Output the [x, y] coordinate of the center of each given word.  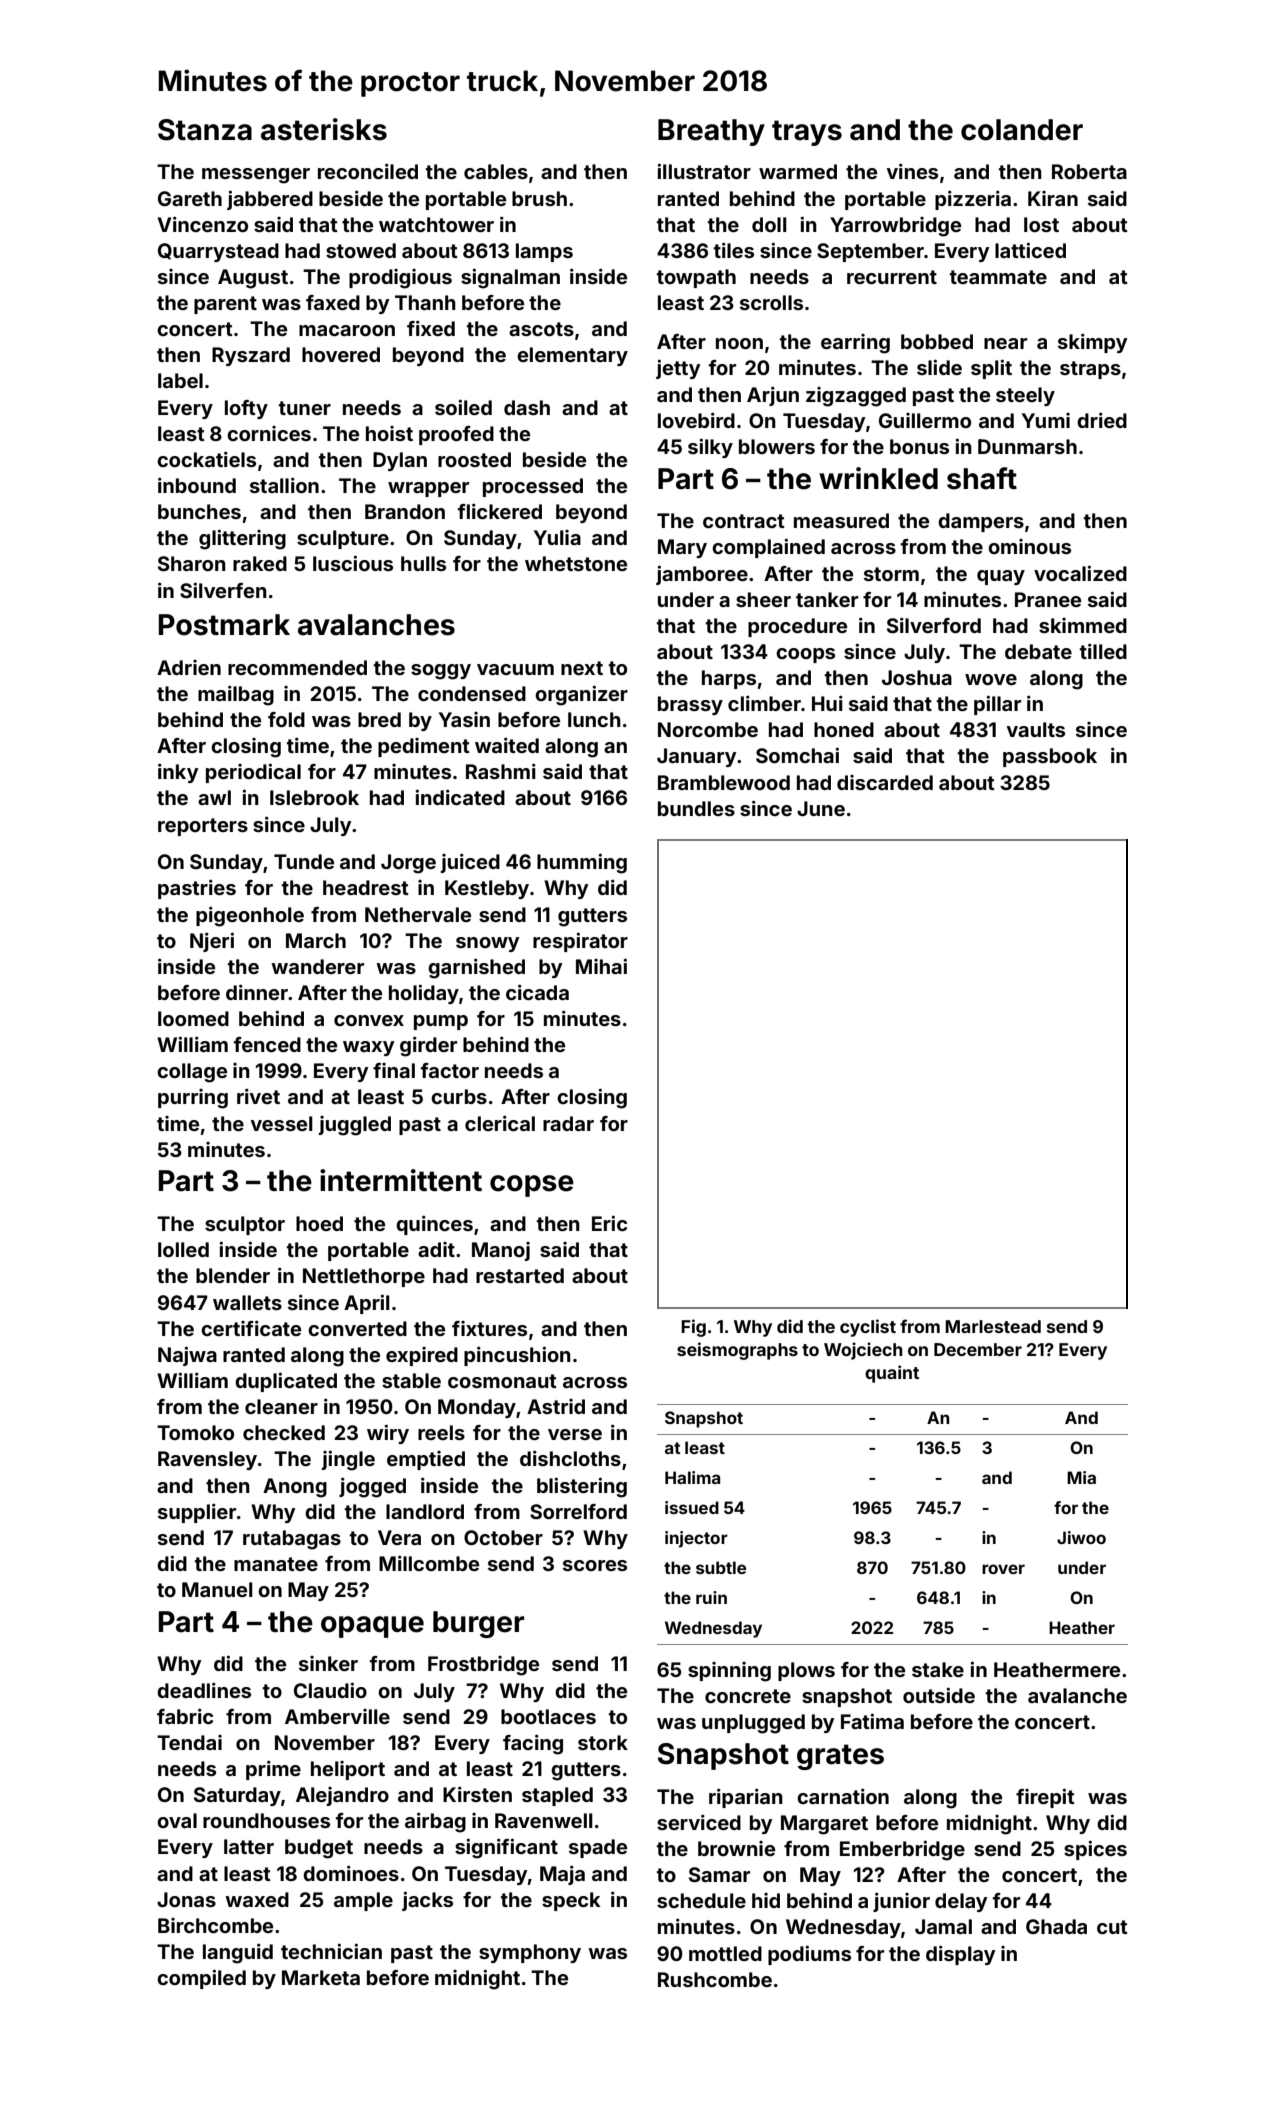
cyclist [868, 1328]
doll [769, 224]
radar [568, 1123]
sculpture [343, 539]
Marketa [321, 1977]
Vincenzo [202, 224]
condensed [472, 693]
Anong [295, 1488]
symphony [530, 1953]
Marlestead [993, 1326]
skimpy [1093, 343]
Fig [693, 1328]
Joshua [917, 677]
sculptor [245, 1225]
